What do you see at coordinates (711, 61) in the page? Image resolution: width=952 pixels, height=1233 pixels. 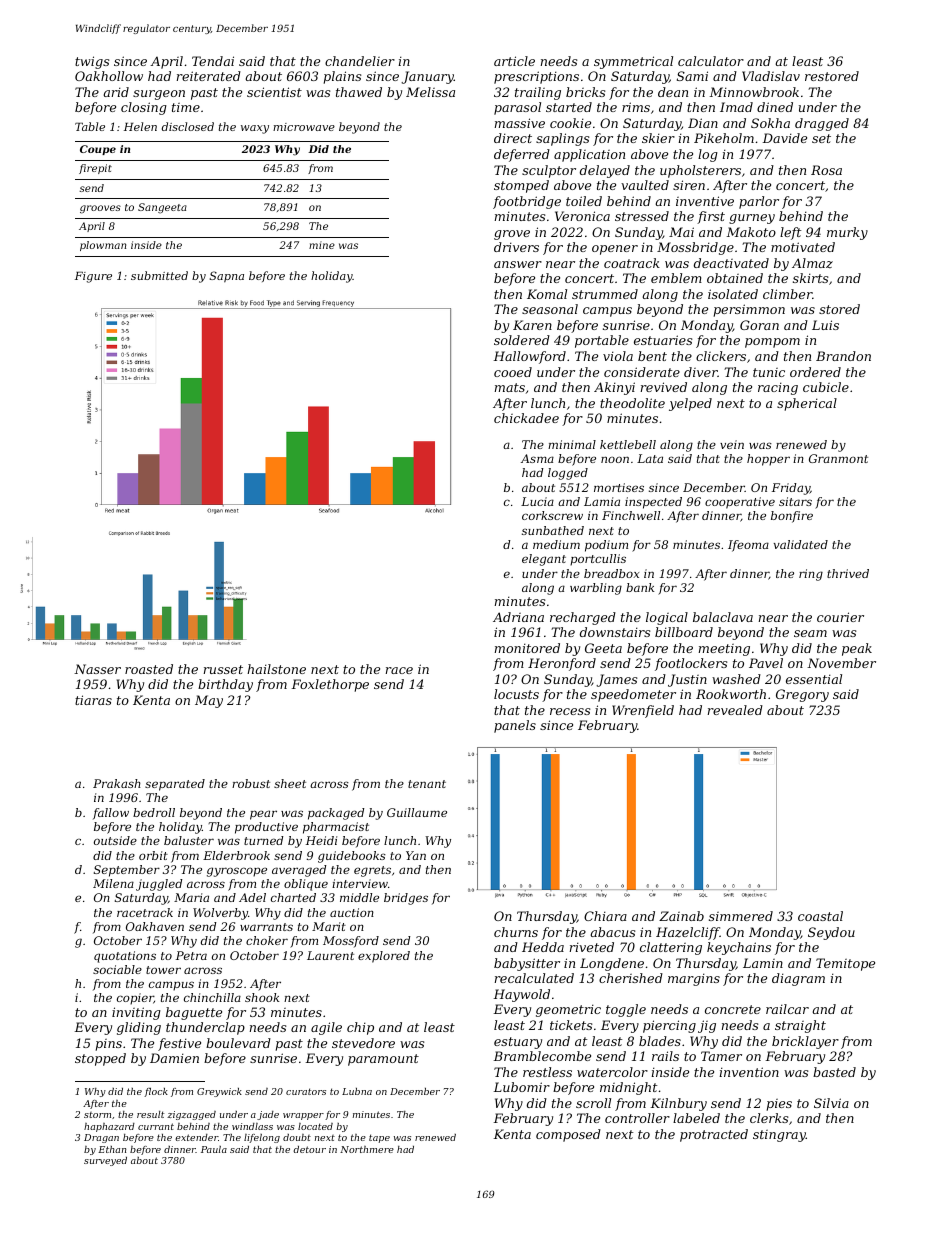 I see `calculator` at bounding box center [711, 61].
